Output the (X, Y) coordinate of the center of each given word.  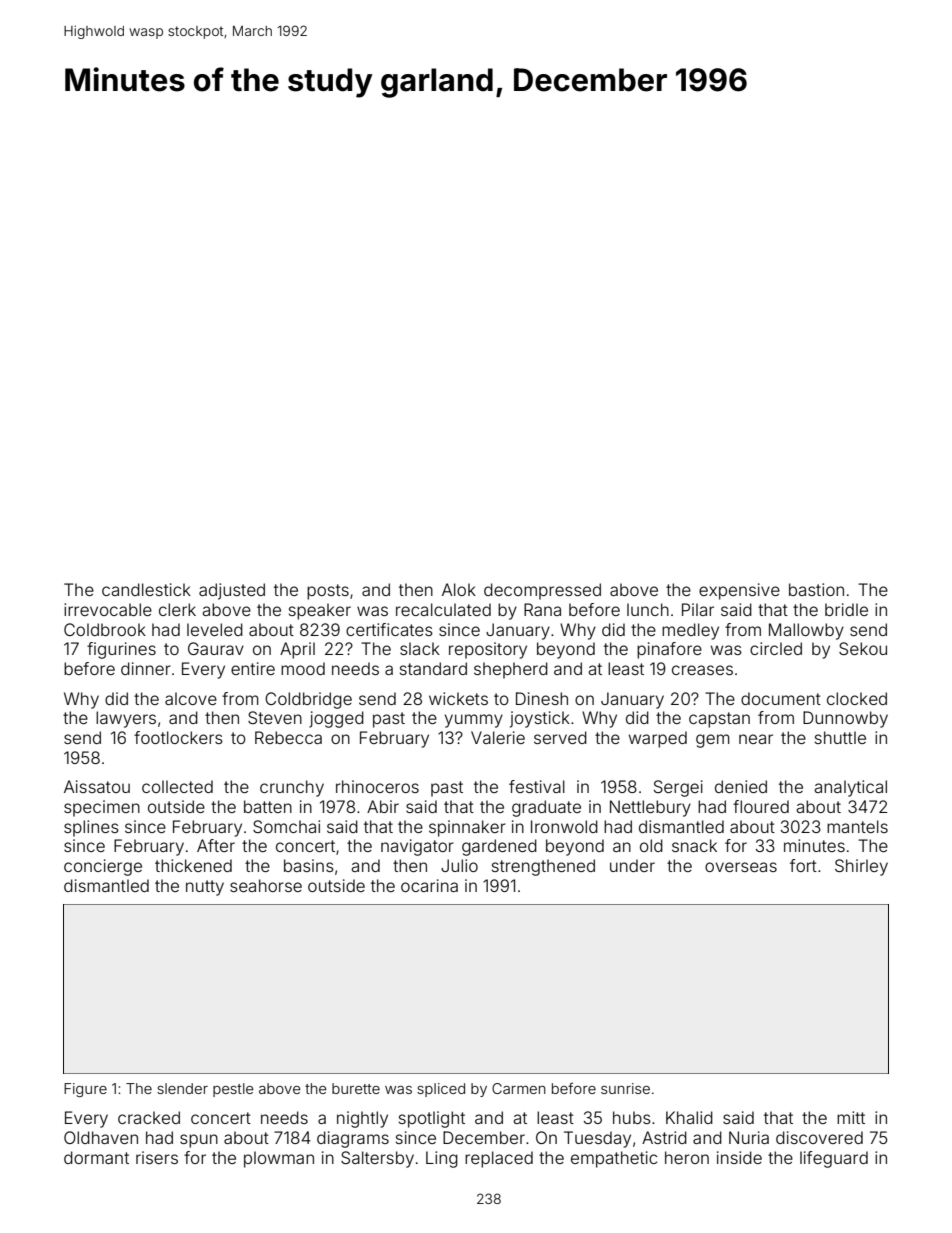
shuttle (840, 737)
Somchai (286, 826)
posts (328, 592)
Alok (459, 589)
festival (537, 786)
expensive (739, 591)
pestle (233, 1090)
